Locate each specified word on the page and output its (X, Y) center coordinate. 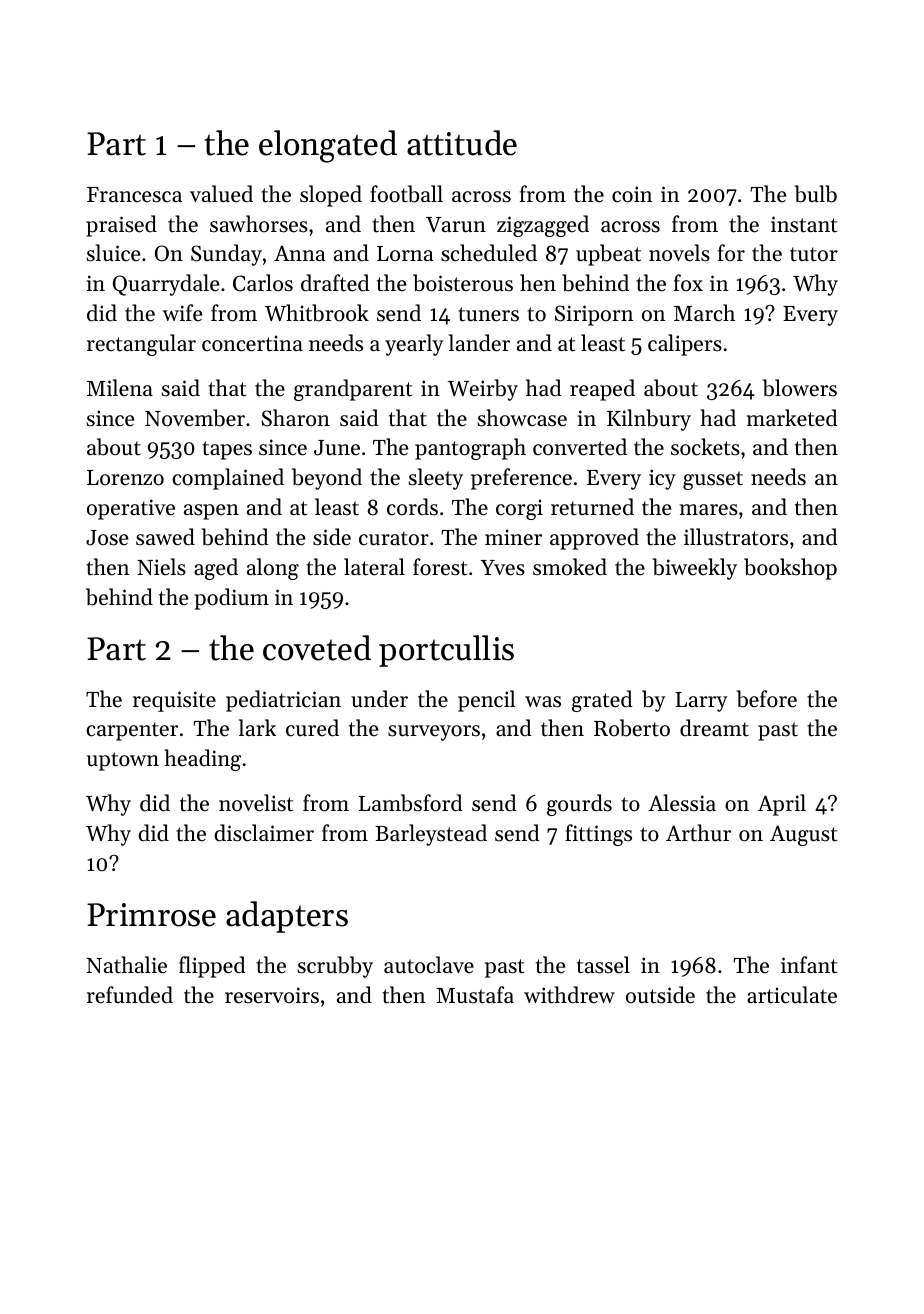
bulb (816, 194)
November (195, 418)
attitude (462, 143)
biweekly (695, 569)
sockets (705, 447)
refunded (130, 995)
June (337, 448)
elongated (328, 146)
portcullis (446, 651)
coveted (317, 648)
